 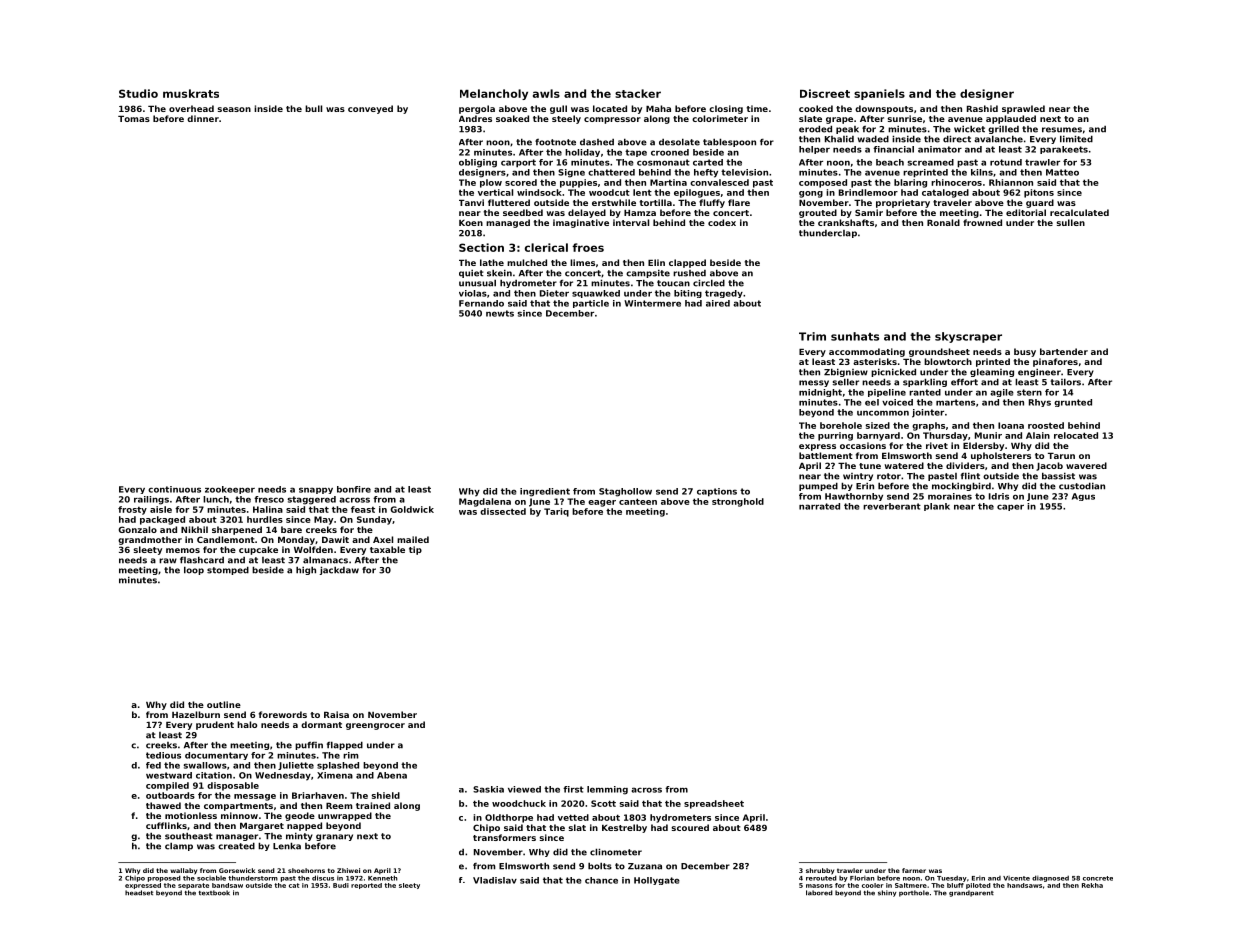 I want to click on Brindlemoor, so click(x=868, y=192).
